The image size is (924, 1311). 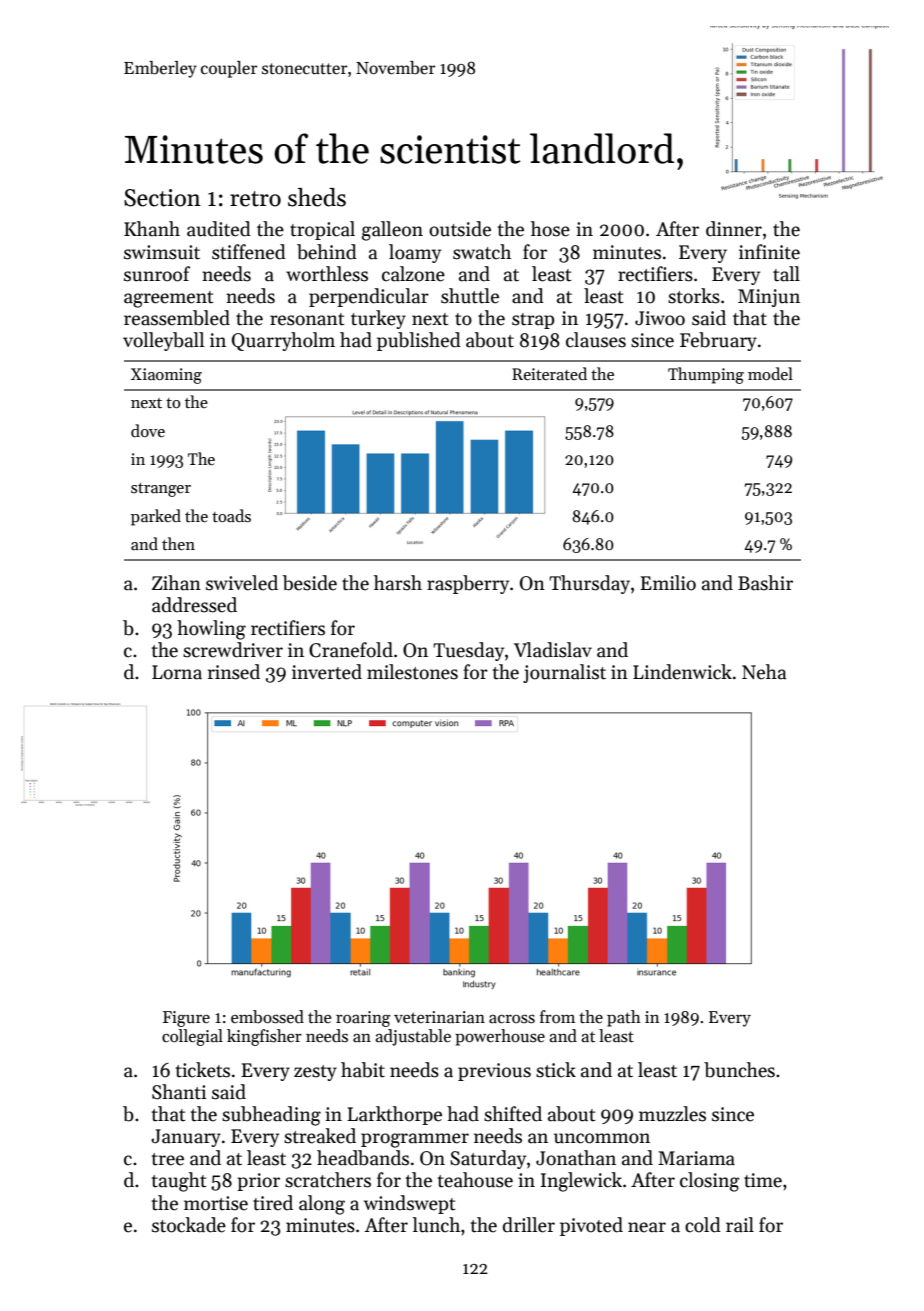 I want to click on Section, so click(x=162, y=198).
